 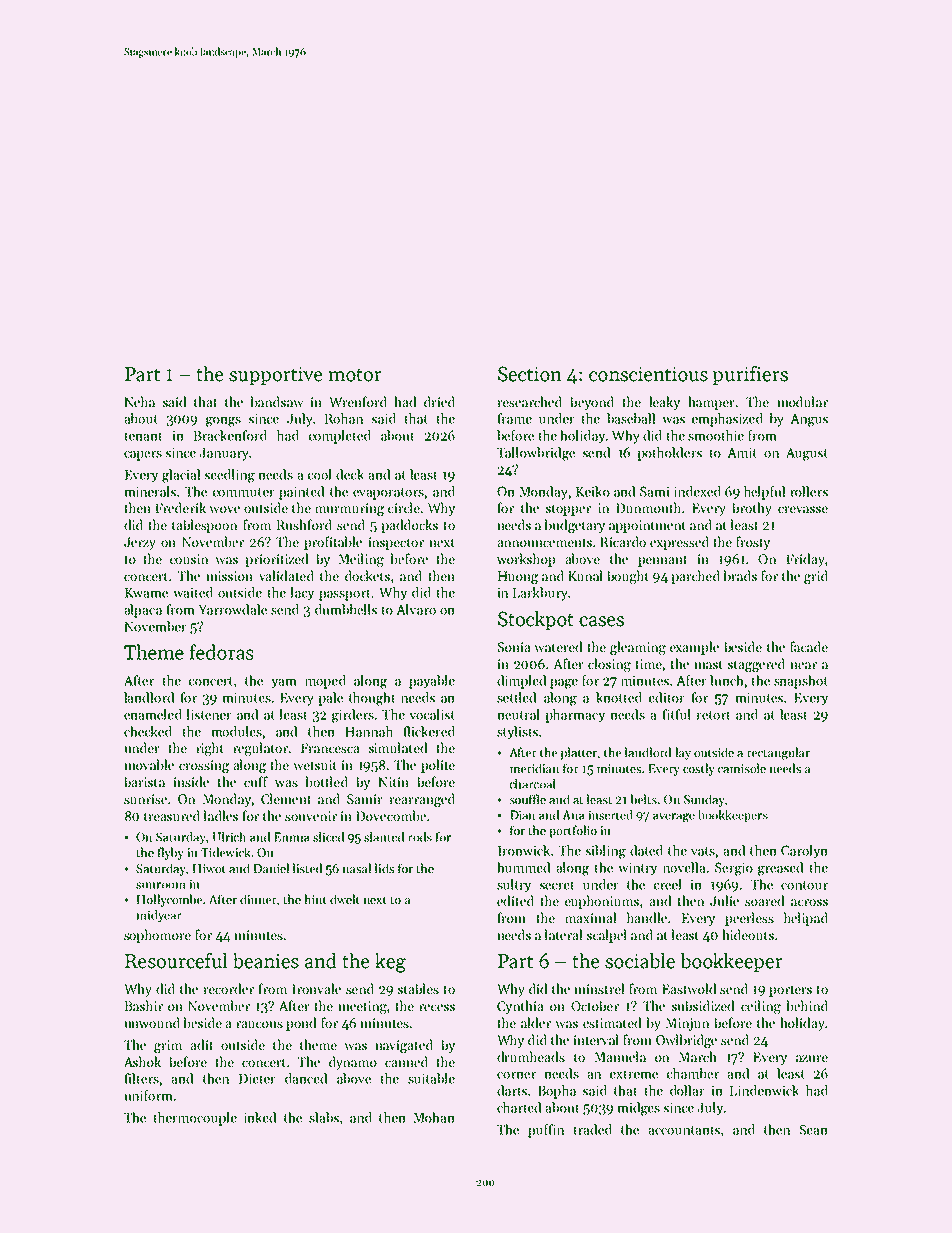 What do you see at coordinates (301, 1024) in the document?
I see `pond` at bounding box center [301, 1024].
